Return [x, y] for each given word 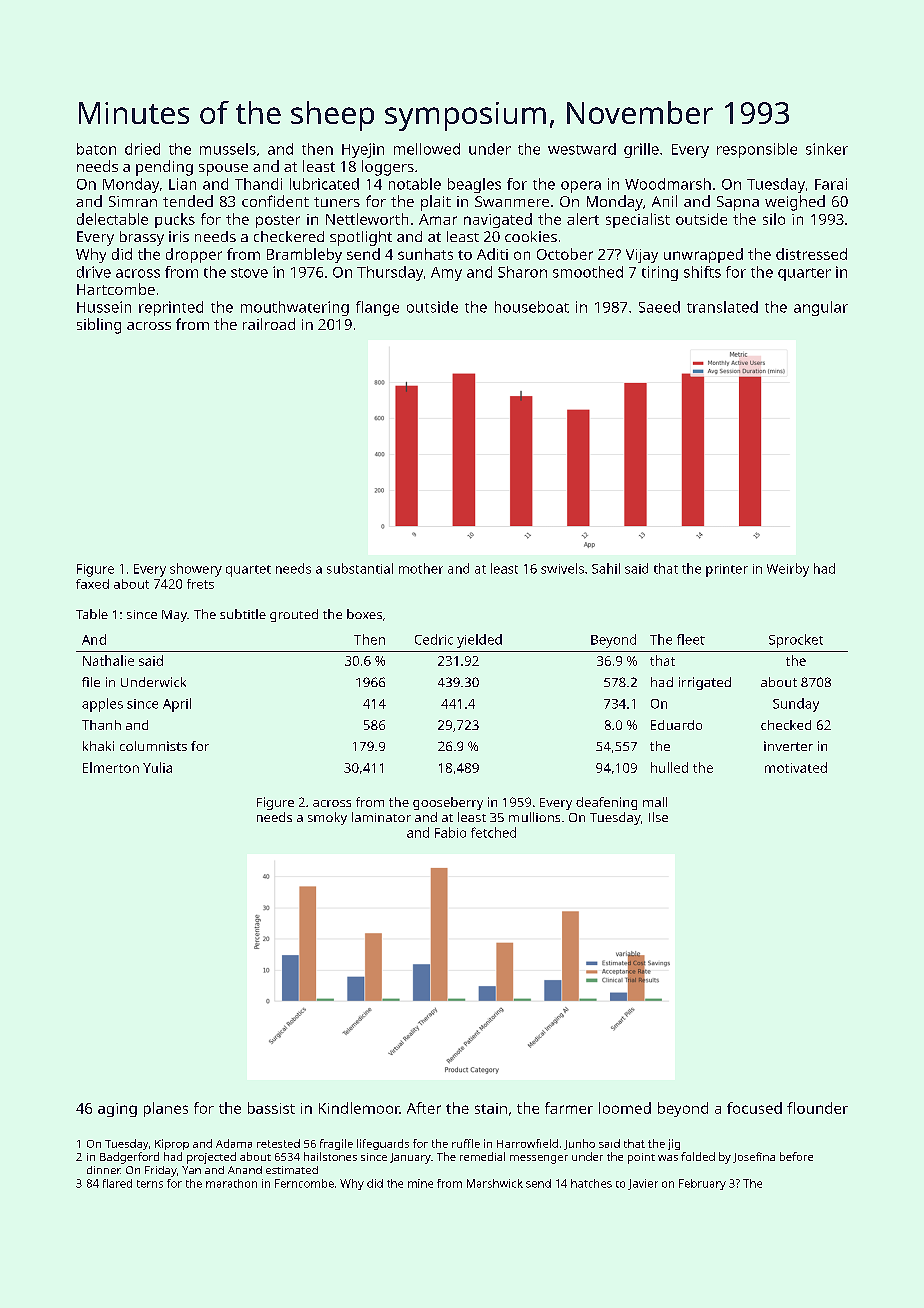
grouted [294, 615]
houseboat [532, 307]
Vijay [642, 256]
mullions [534, 817]
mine [420, 1183]
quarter [804, 274]
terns [150, 1184]
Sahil [606, 568]
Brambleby [304, 255]
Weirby [788, 570]
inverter [788, 746]
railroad [269, 324]
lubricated [324, 184]
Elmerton [111, 767]
